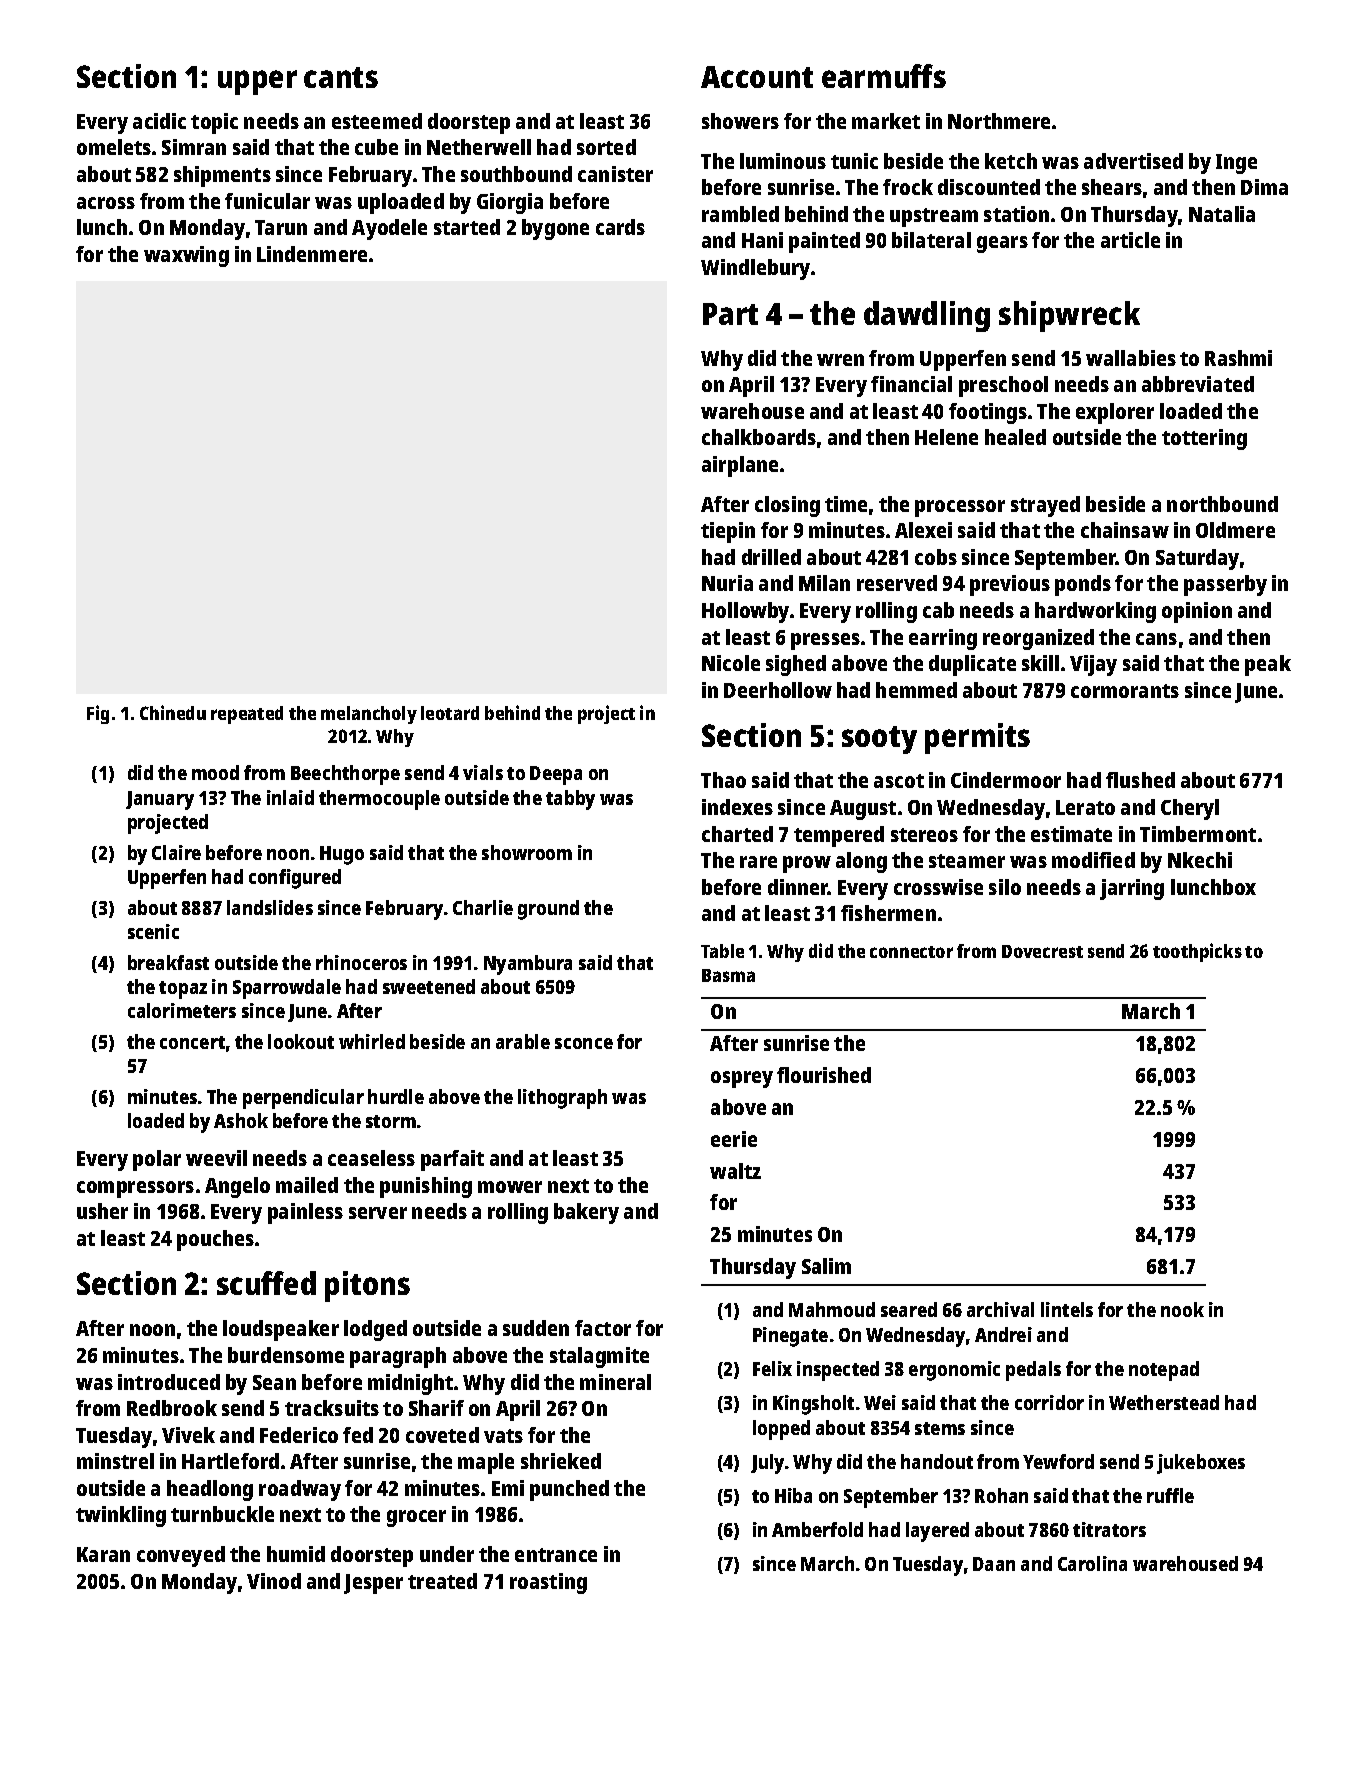 The image size is (1368, 1771). Describe the element at coordinates (369, 715) in the screenshot. I see `melancholy` at that location.
